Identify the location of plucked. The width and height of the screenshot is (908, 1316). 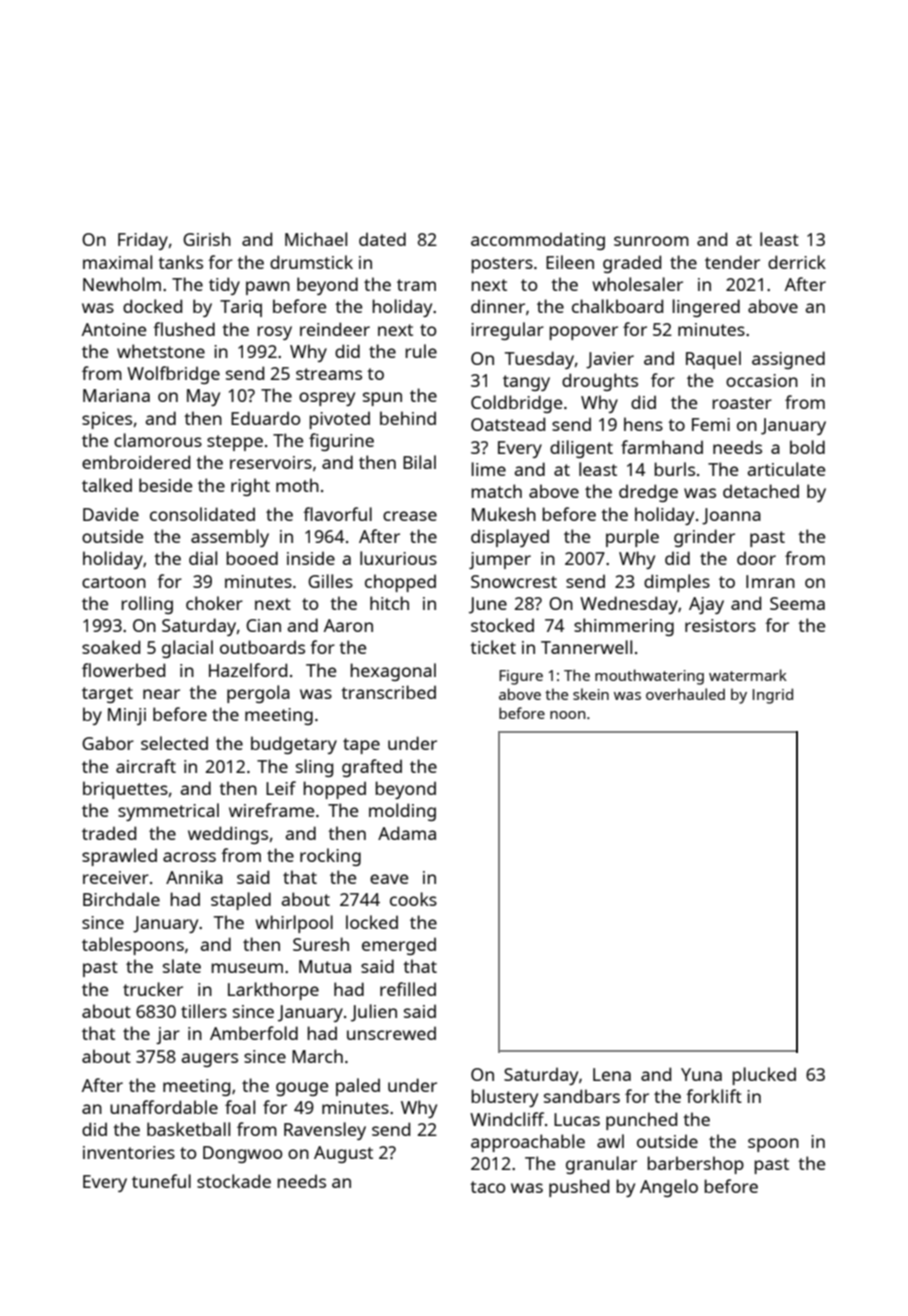
(764, 1076).
